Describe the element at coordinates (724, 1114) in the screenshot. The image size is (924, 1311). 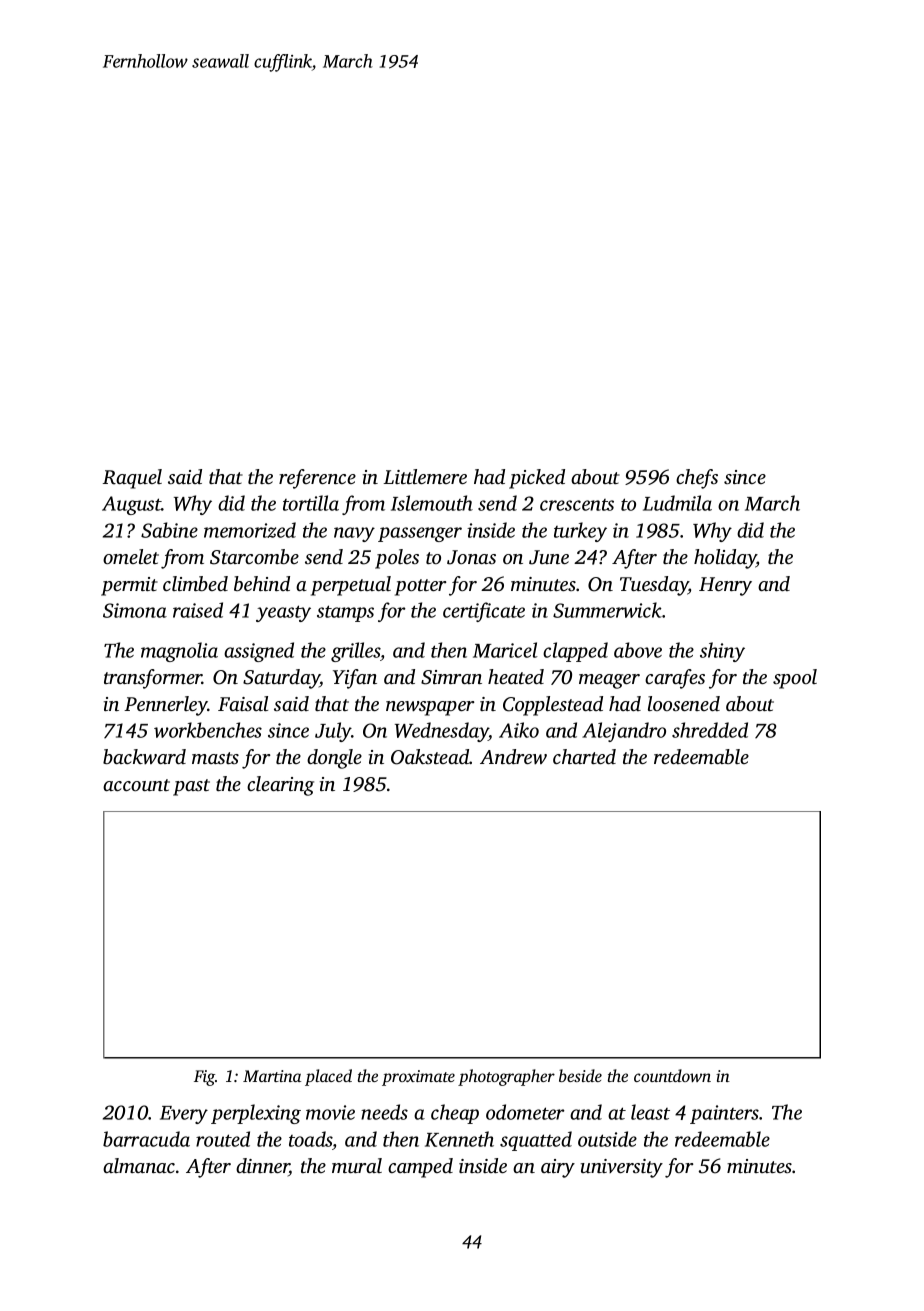
I see `painters` at that location.
